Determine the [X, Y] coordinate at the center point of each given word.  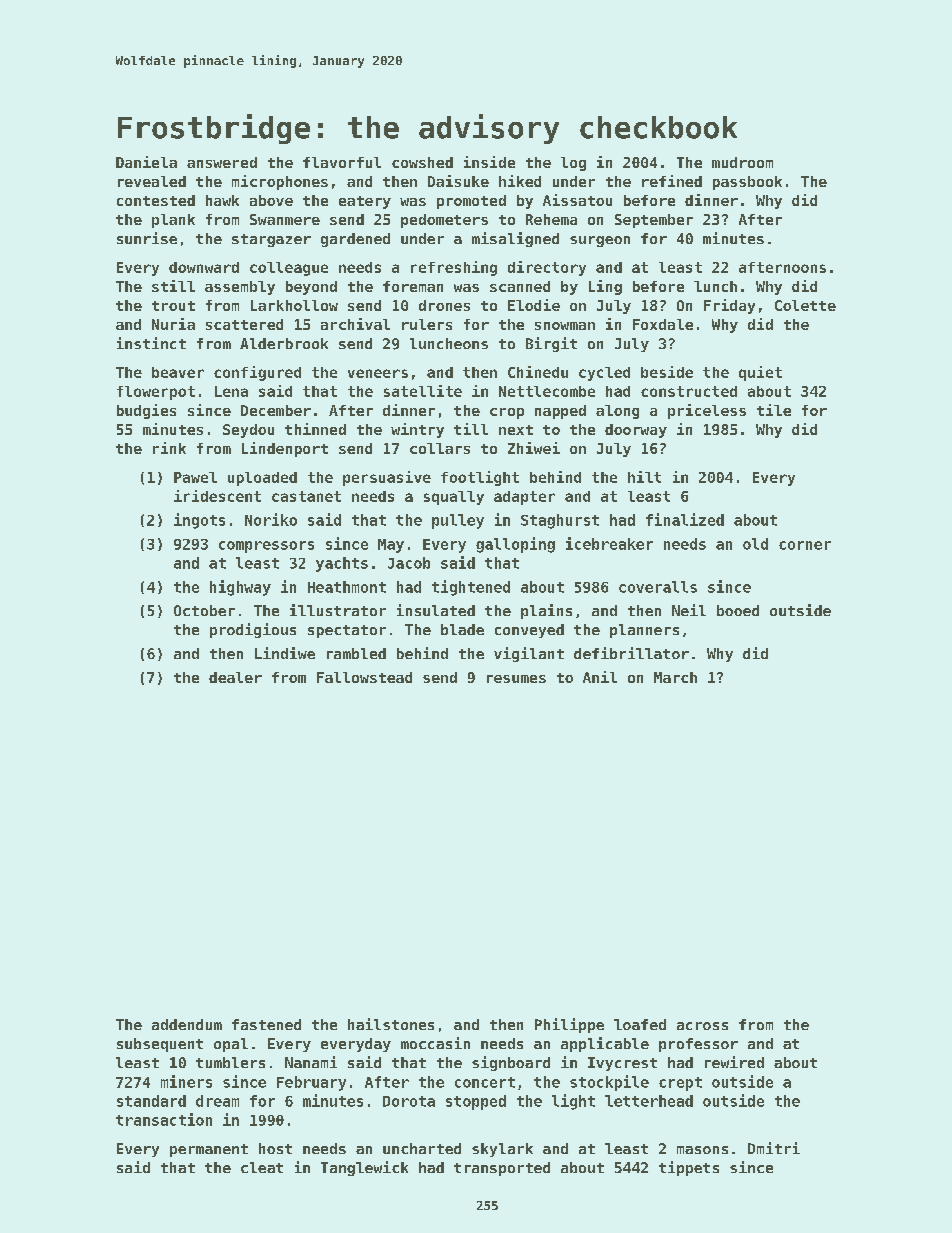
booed [738, 610]
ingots [199, 521]
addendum [187, 1024]
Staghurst [560, 521]
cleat [262, 1167]
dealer [235, 677]
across [702, 1026]
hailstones [391, 1024]
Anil [600, 677]
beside [667, 372]
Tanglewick [364, 1168]
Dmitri [774, 1148]
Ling [605, 287]
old [755, 544]
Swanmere [285, 219]
